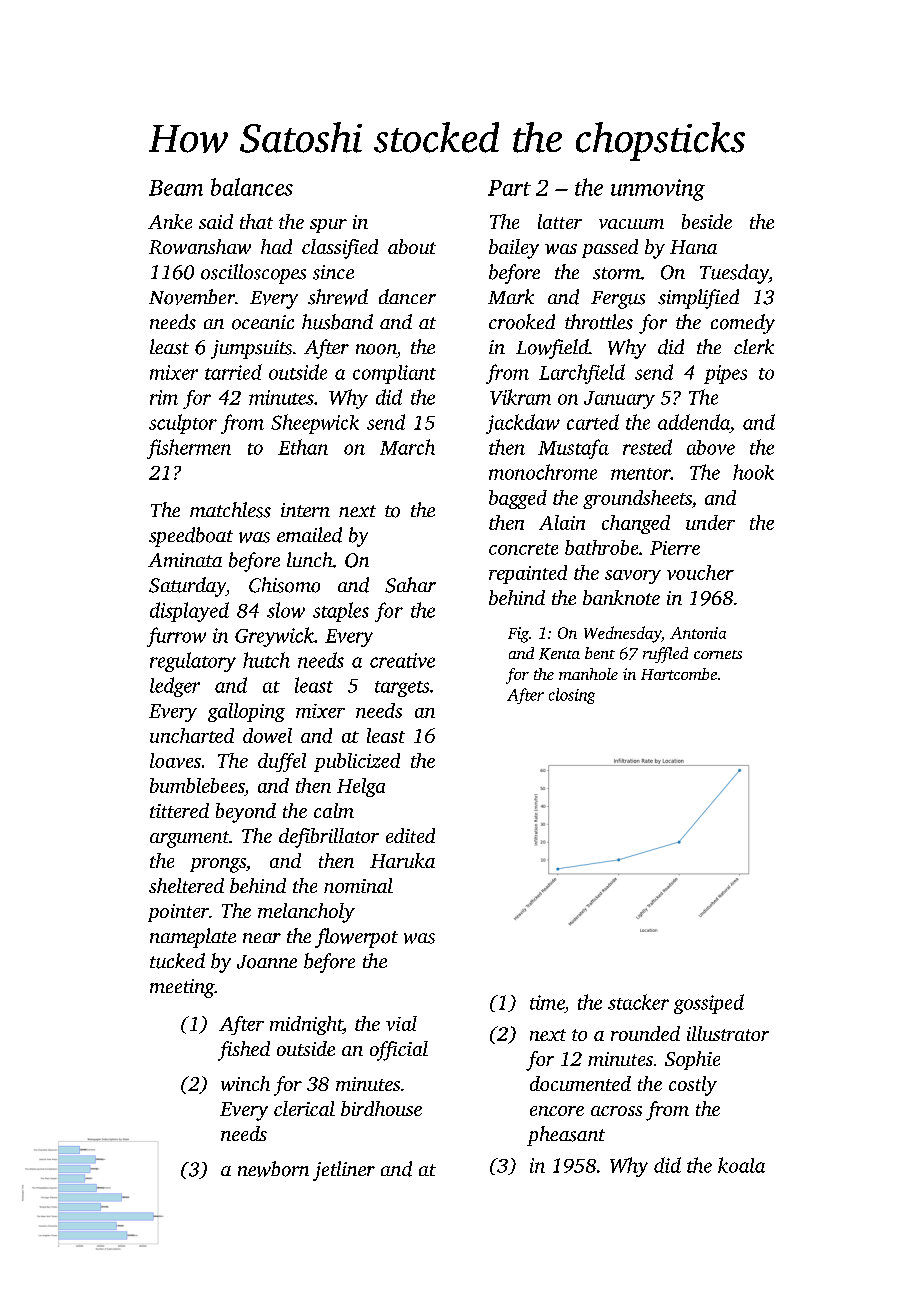 The height and width of the image is (1311, 924). What do you see at coordinates (273, 1169) in the image?
I see `newborn` at bounding box center [273, 1169].
